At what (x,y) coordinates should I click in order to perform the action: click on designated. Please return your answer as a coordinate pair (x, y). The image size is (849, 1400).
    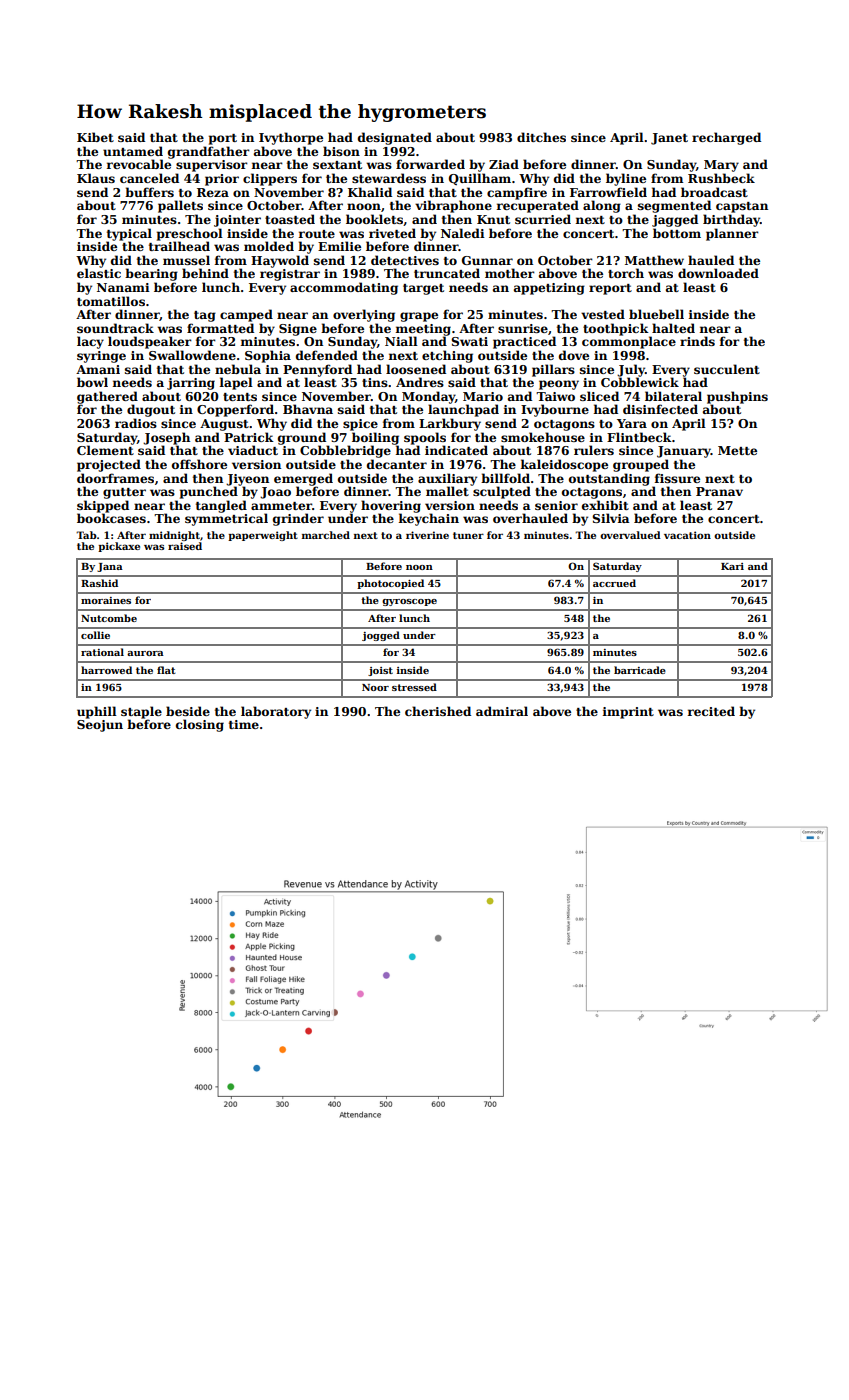
    Looking at the image, I should click on (395, 138).
